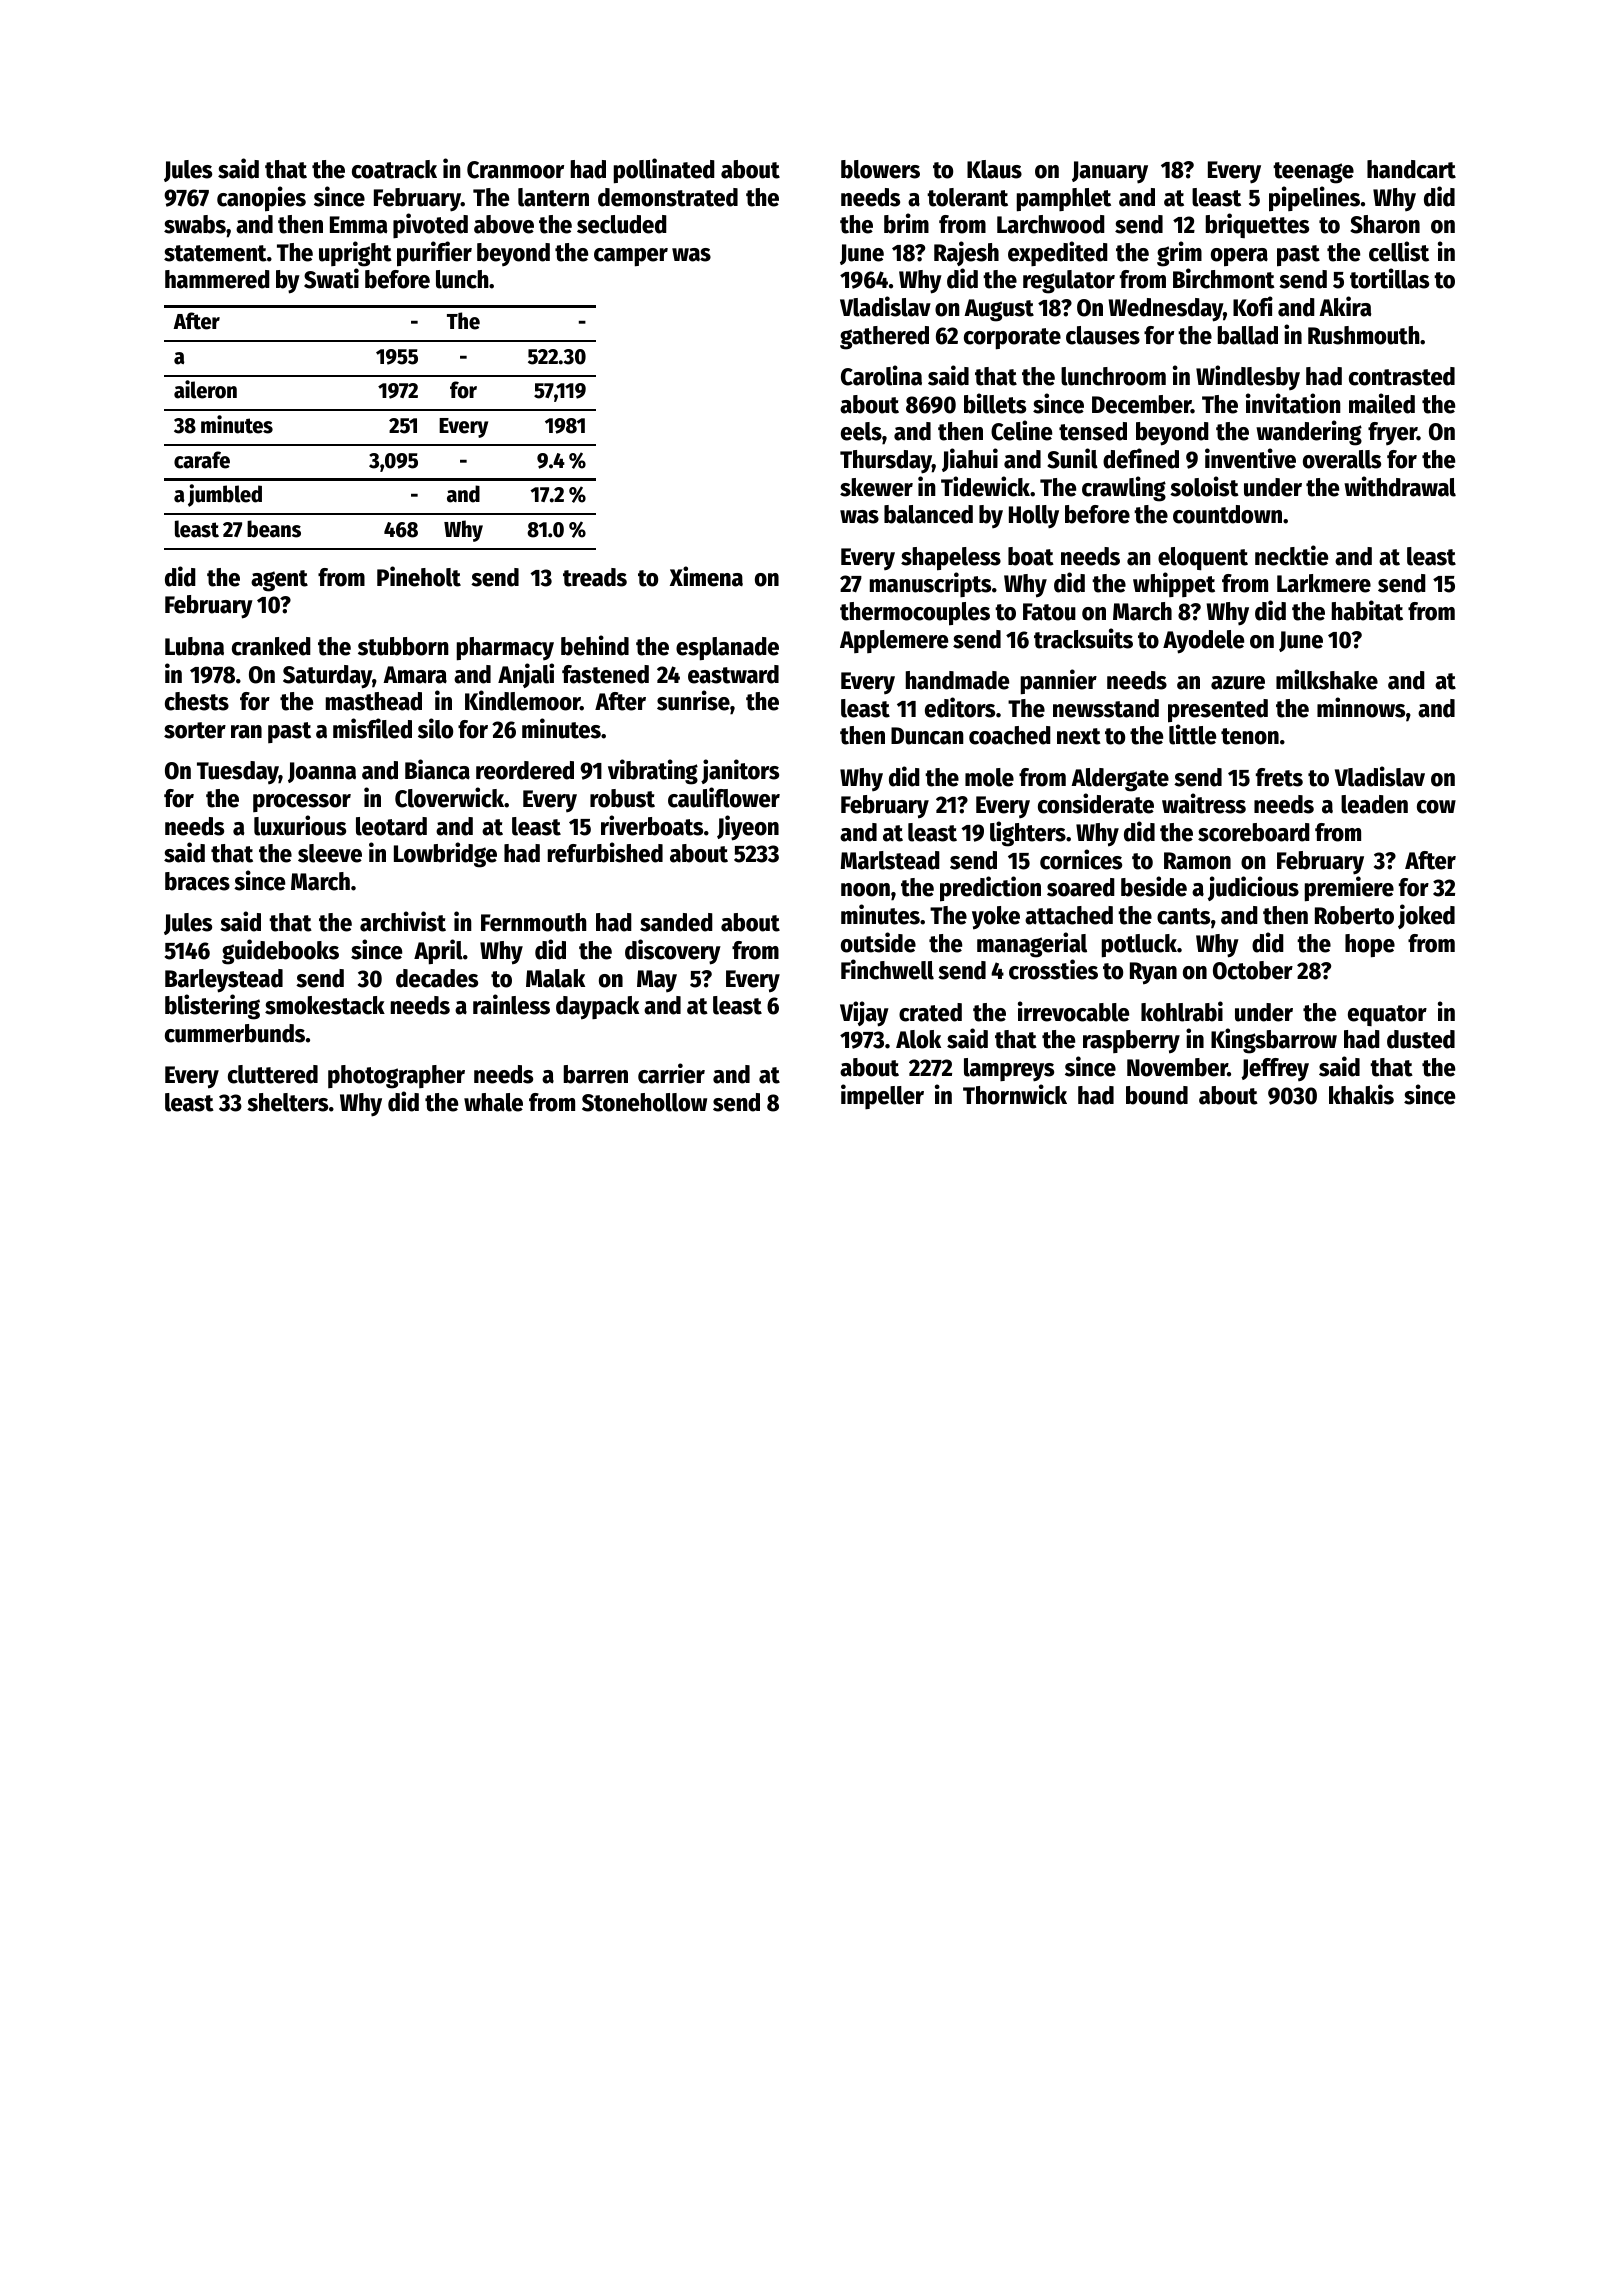 This document has width=1620, height=2292. I want to click on statement, so click(215, 253).
